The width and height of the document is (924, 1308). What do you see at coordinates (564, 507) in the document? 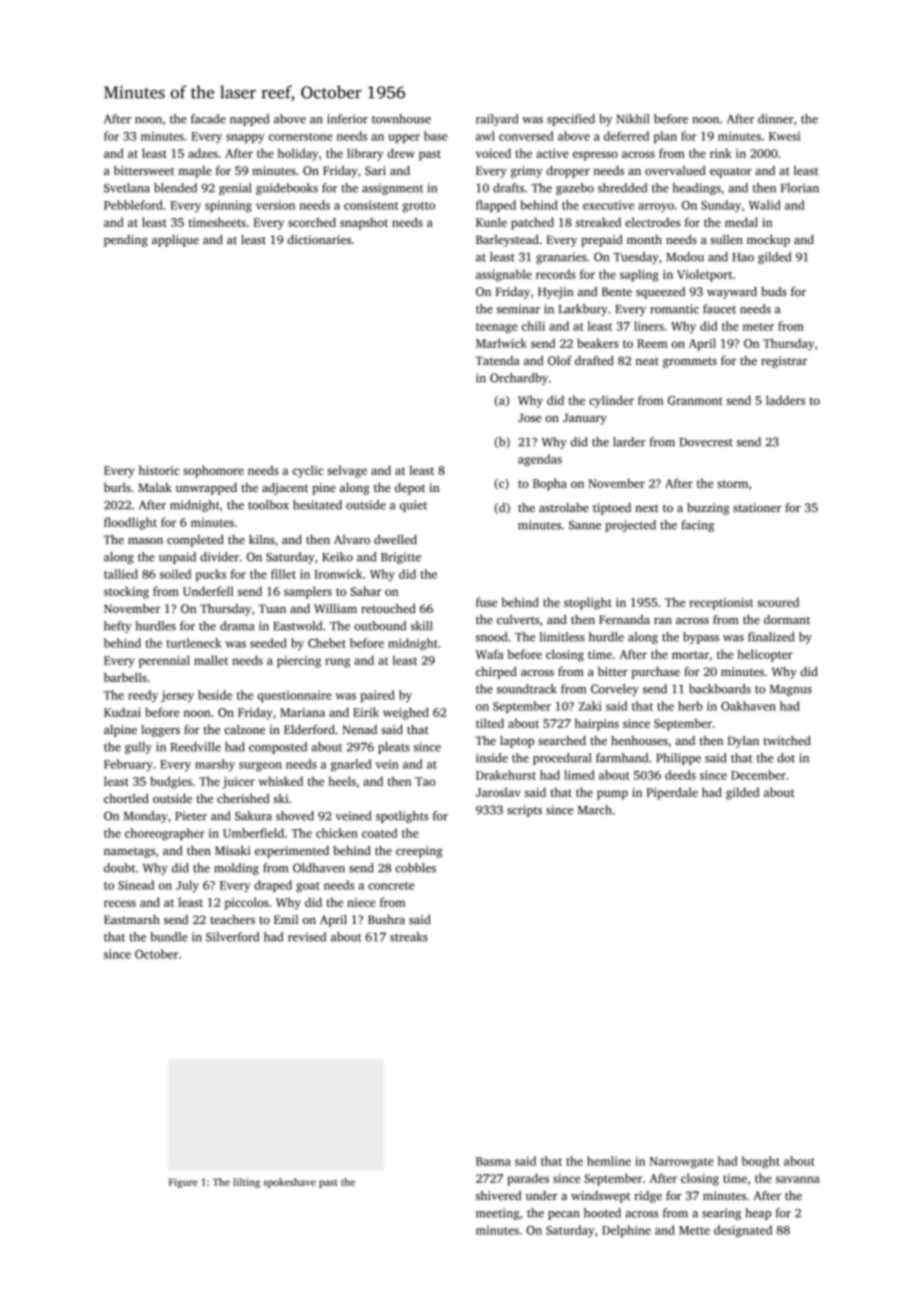
I see `astrolabe` at bounding box center [564, 507].
